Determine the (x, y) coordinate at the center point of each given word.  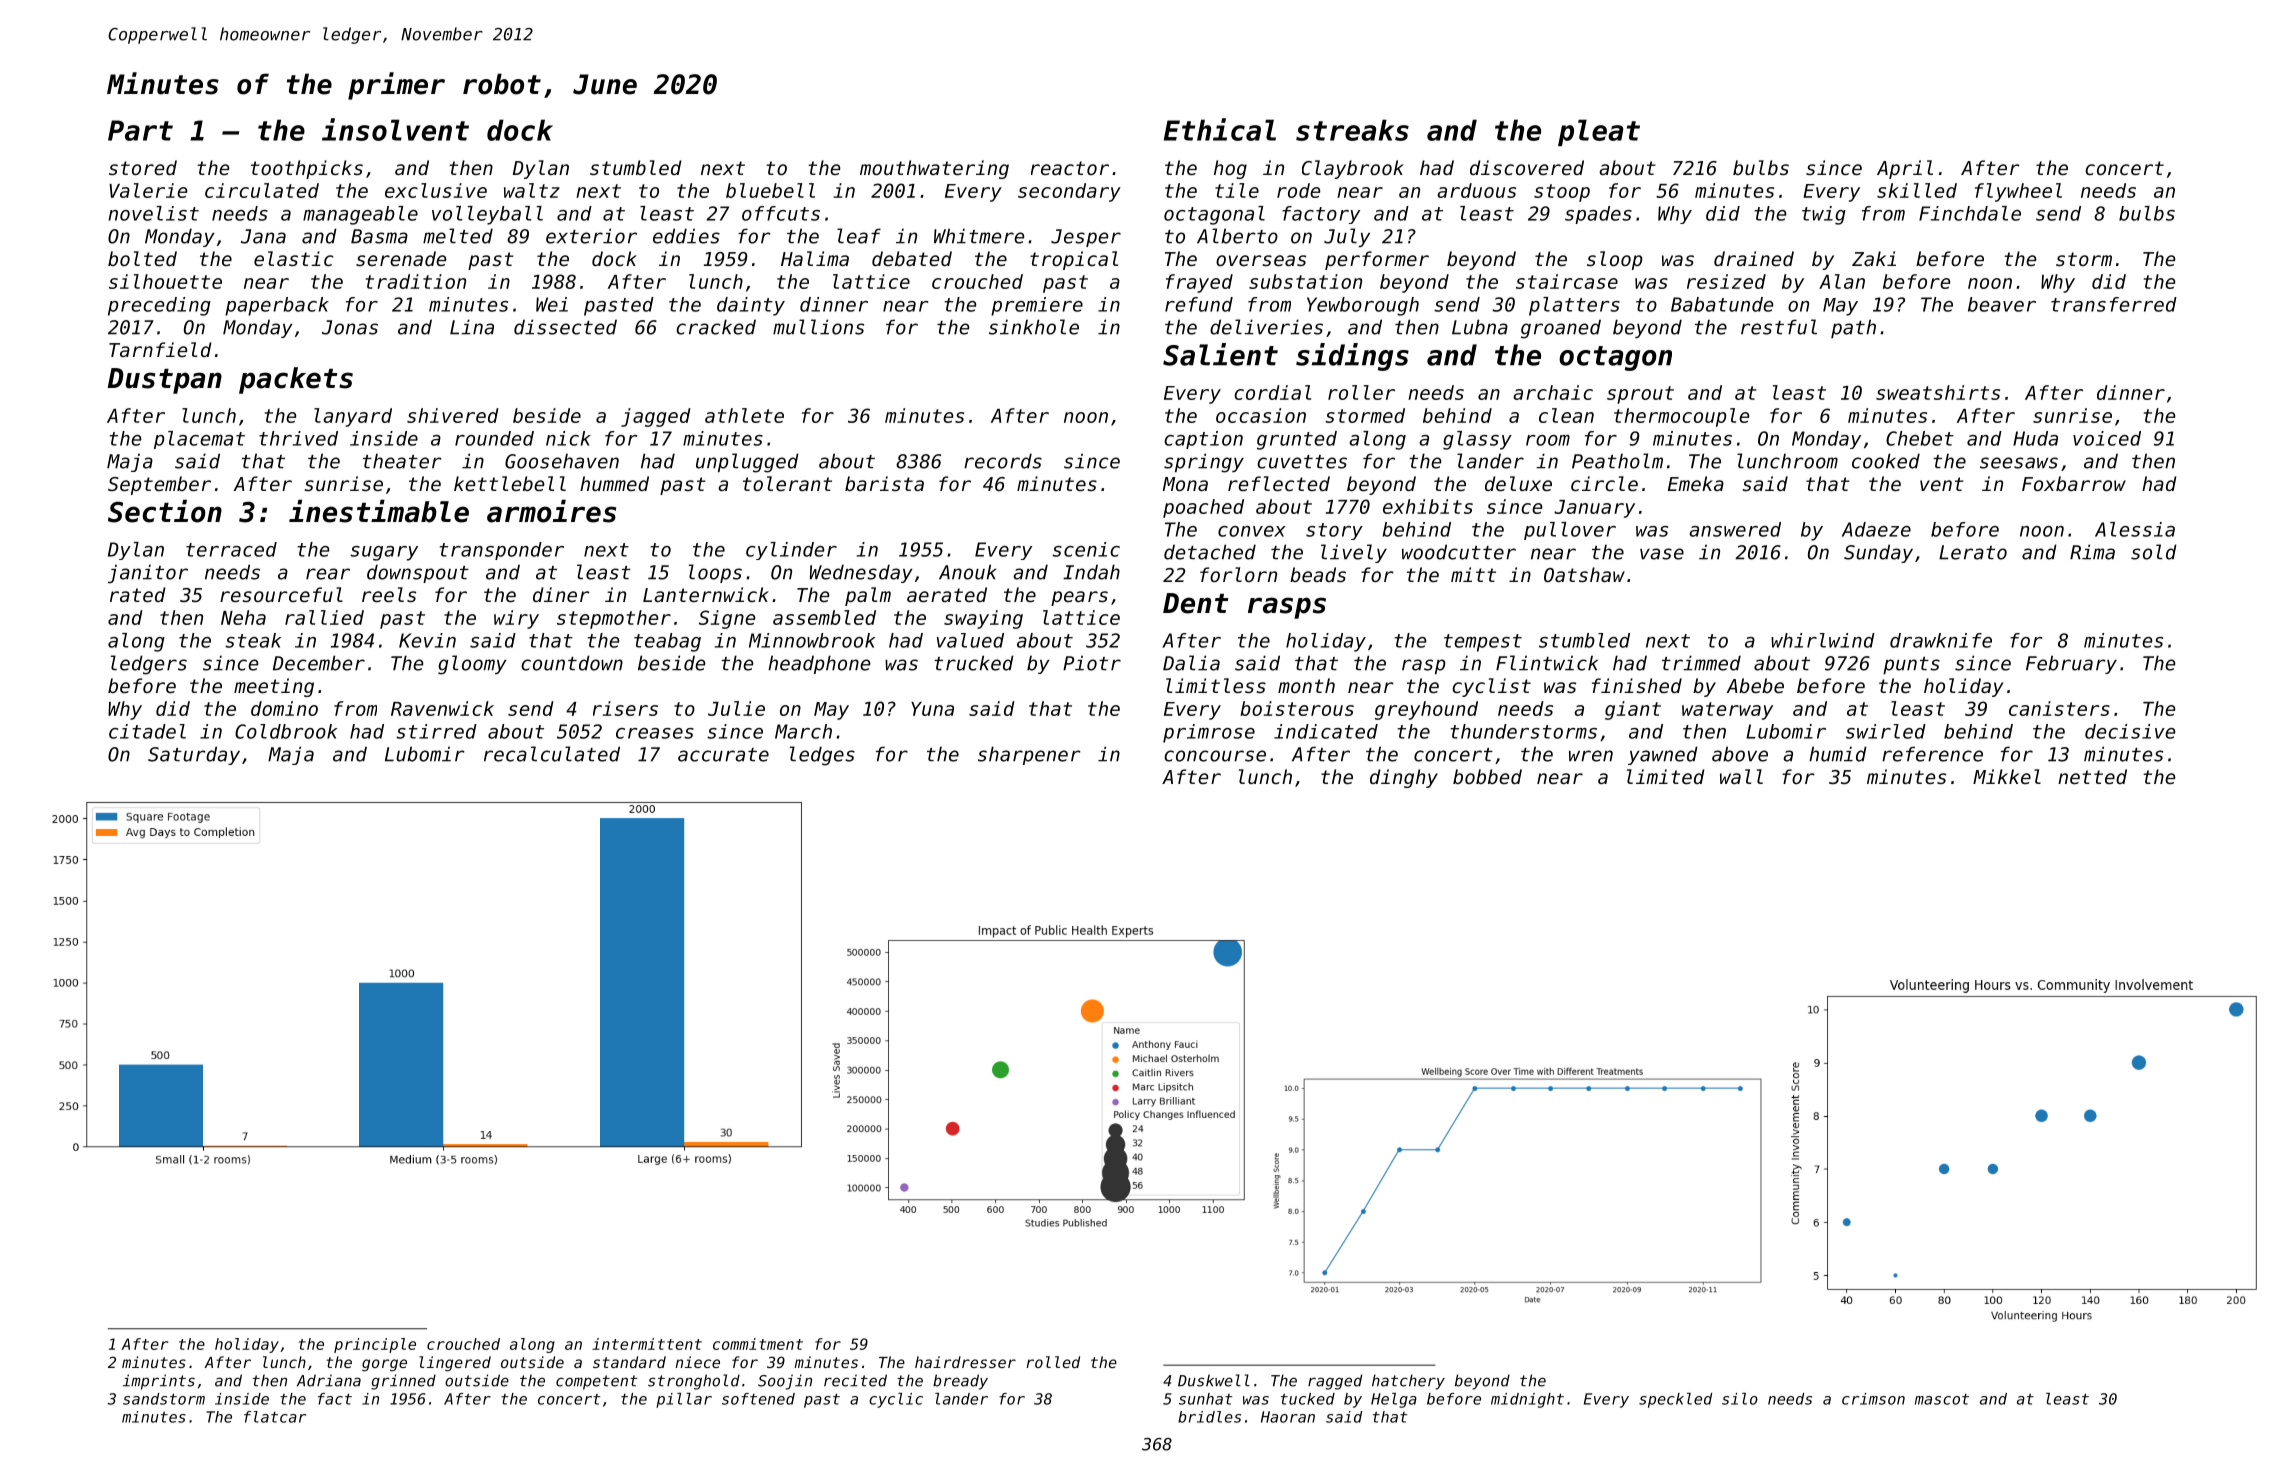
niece (697, 1362)
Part (140, 130)
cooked (1886, 461)
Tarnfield (160, 349)
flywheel (2018, 192)
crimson (1873, 1399)
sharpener (1029, 755)
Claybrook (1353, 169)
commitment (758, 1344)
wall (1741, 776)
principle (375, 1345)
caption (1203, 440)
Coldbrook (286, 731)
